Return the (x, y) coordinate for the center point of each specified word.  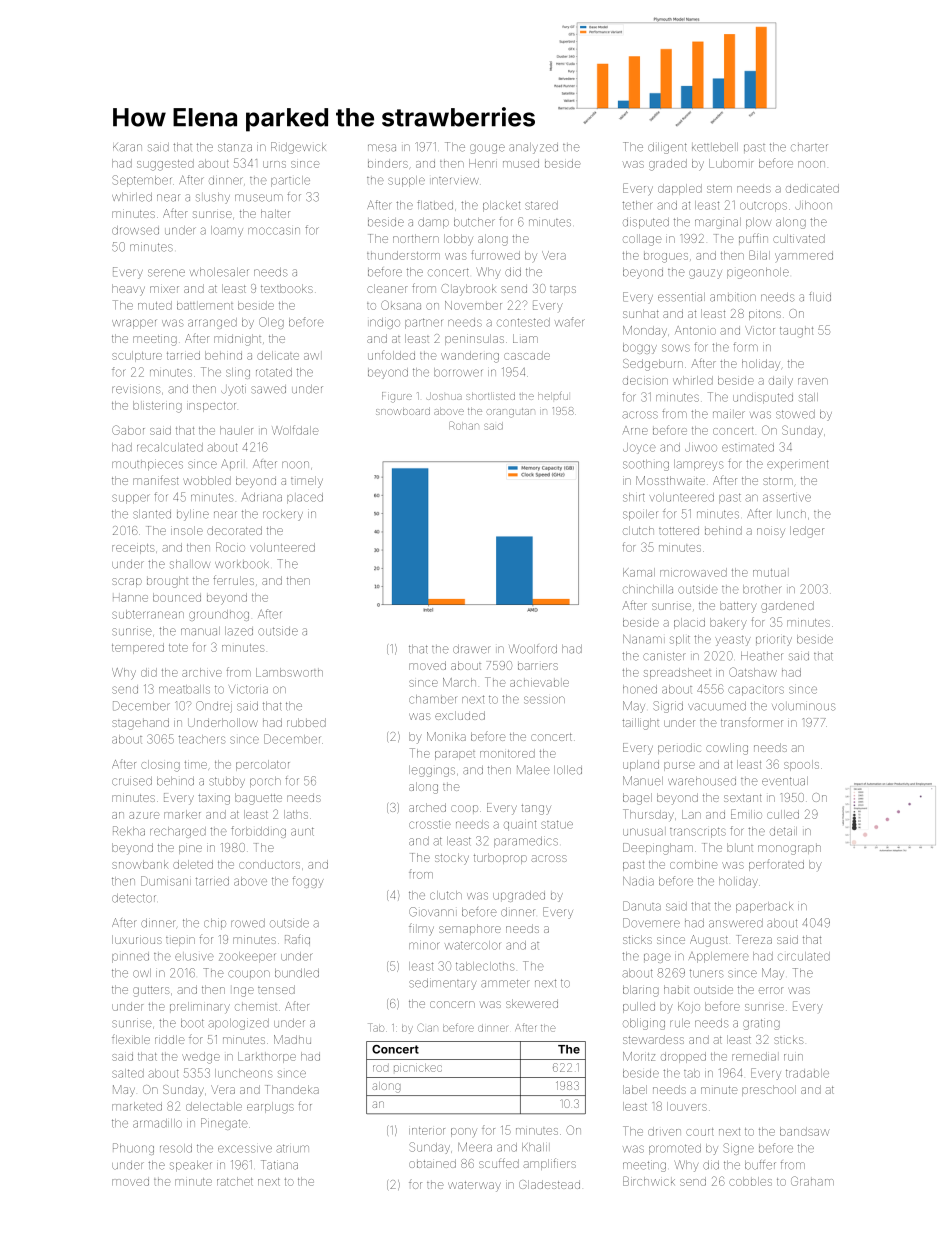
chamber (432, 699)
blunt (740, 847)
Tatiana (279, 1165)
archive (202, 672)
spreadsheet (677, 673)
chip (215, 923)
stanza (235, 147)
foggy (308, 882)
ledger (807, 532)
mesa (382, 148)
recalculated (170, 447)
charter (809, 148)
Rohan (464, 425)
